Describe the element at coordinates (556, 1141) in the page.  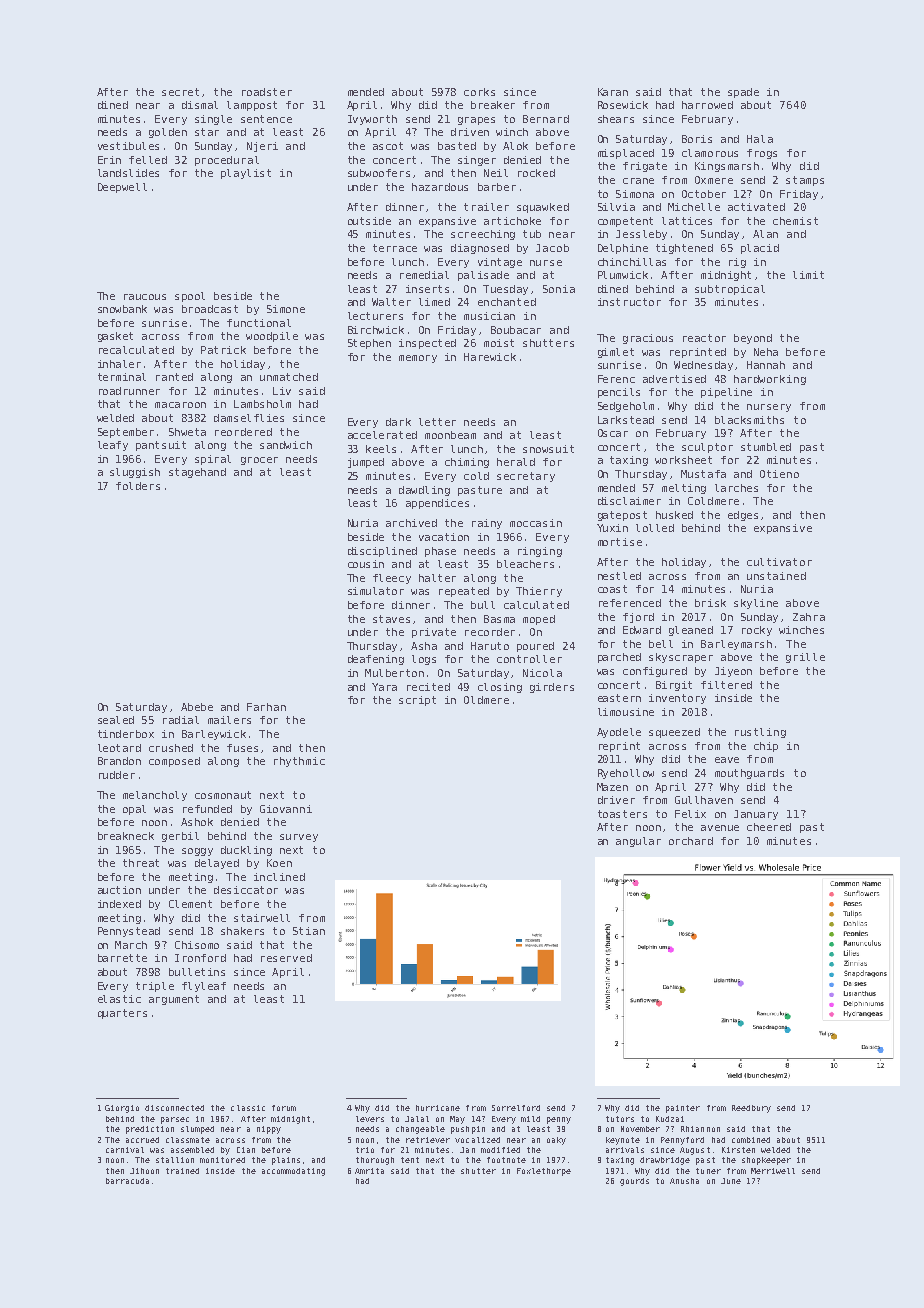
I see `oaky` at that location.
